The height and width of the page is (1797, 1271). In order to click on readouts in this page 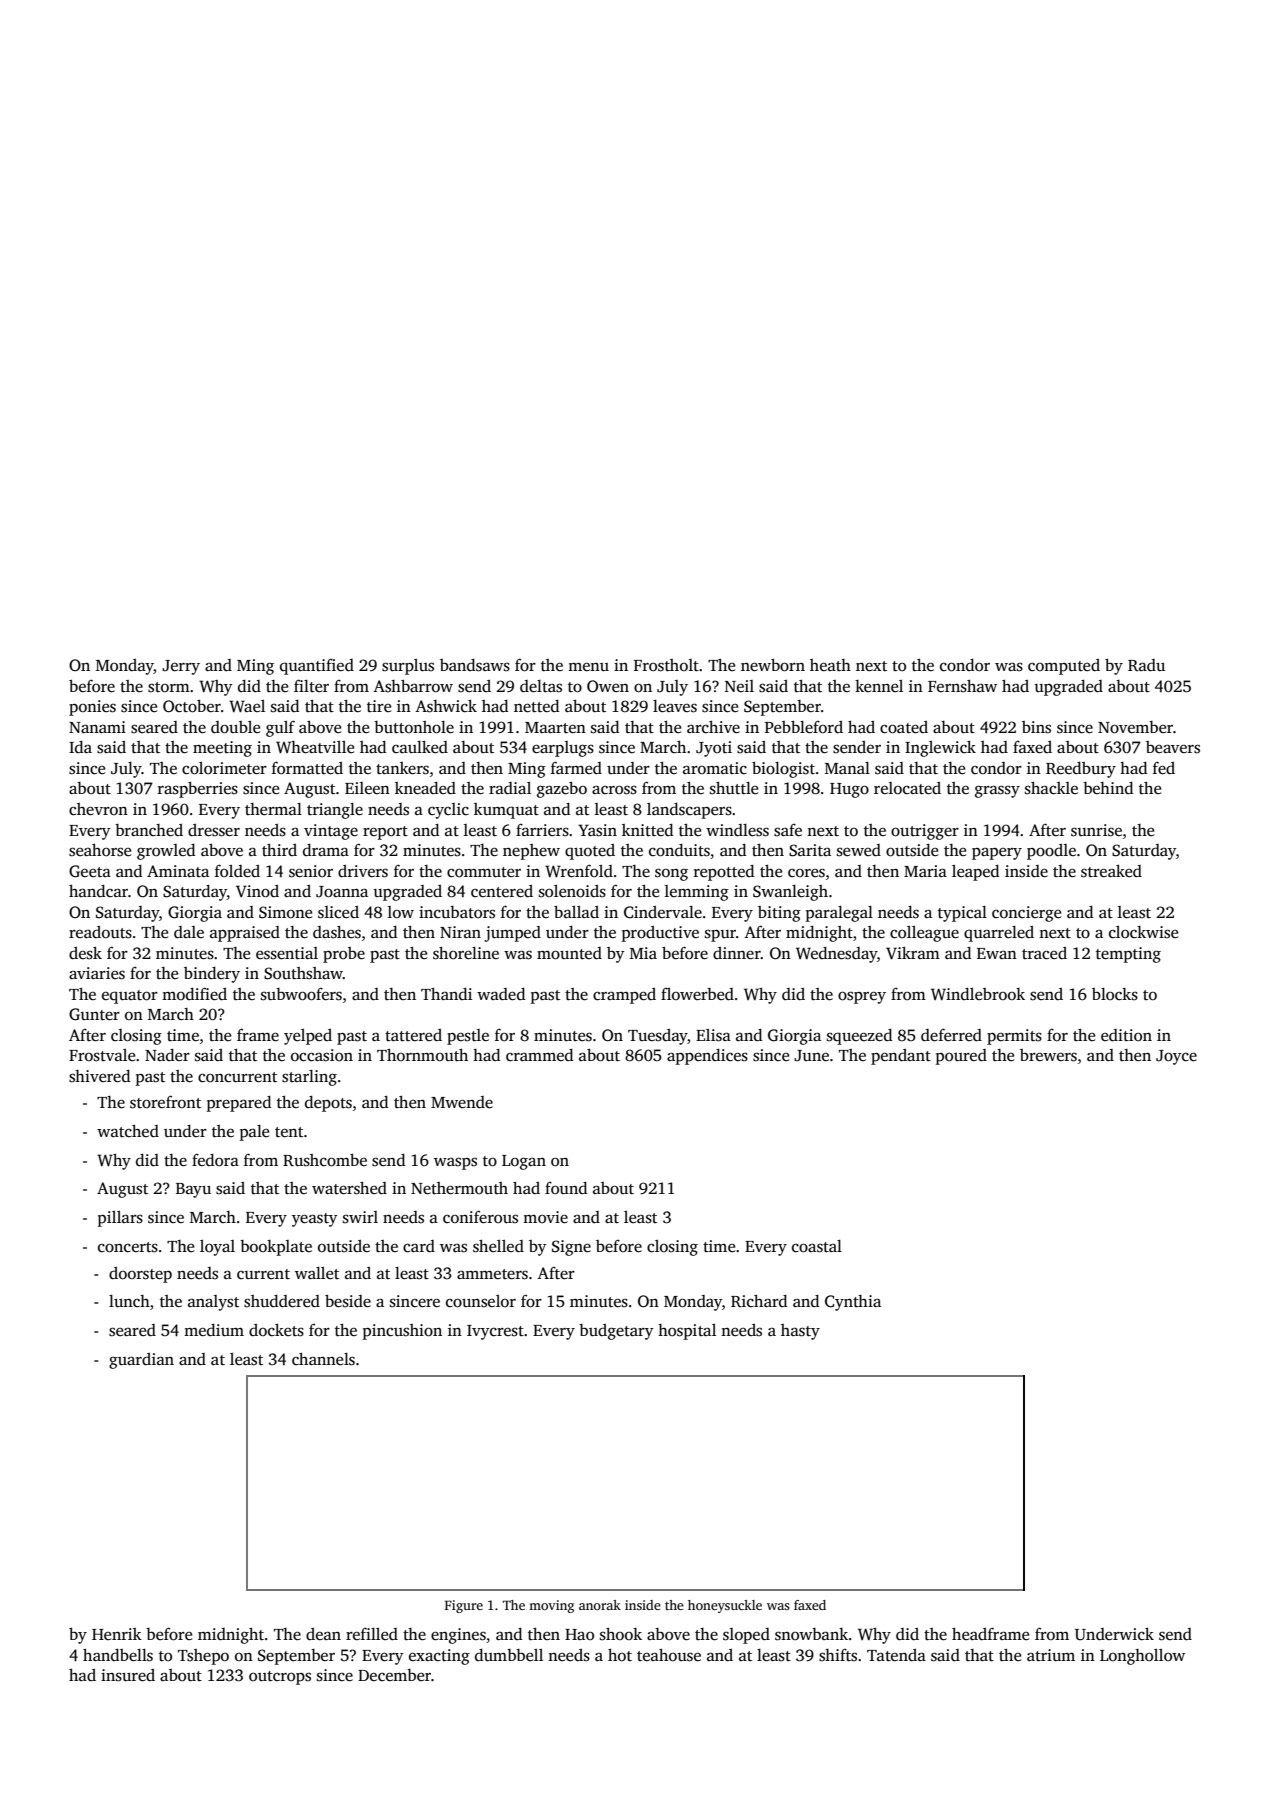, I will do `click(100, 932)`.
